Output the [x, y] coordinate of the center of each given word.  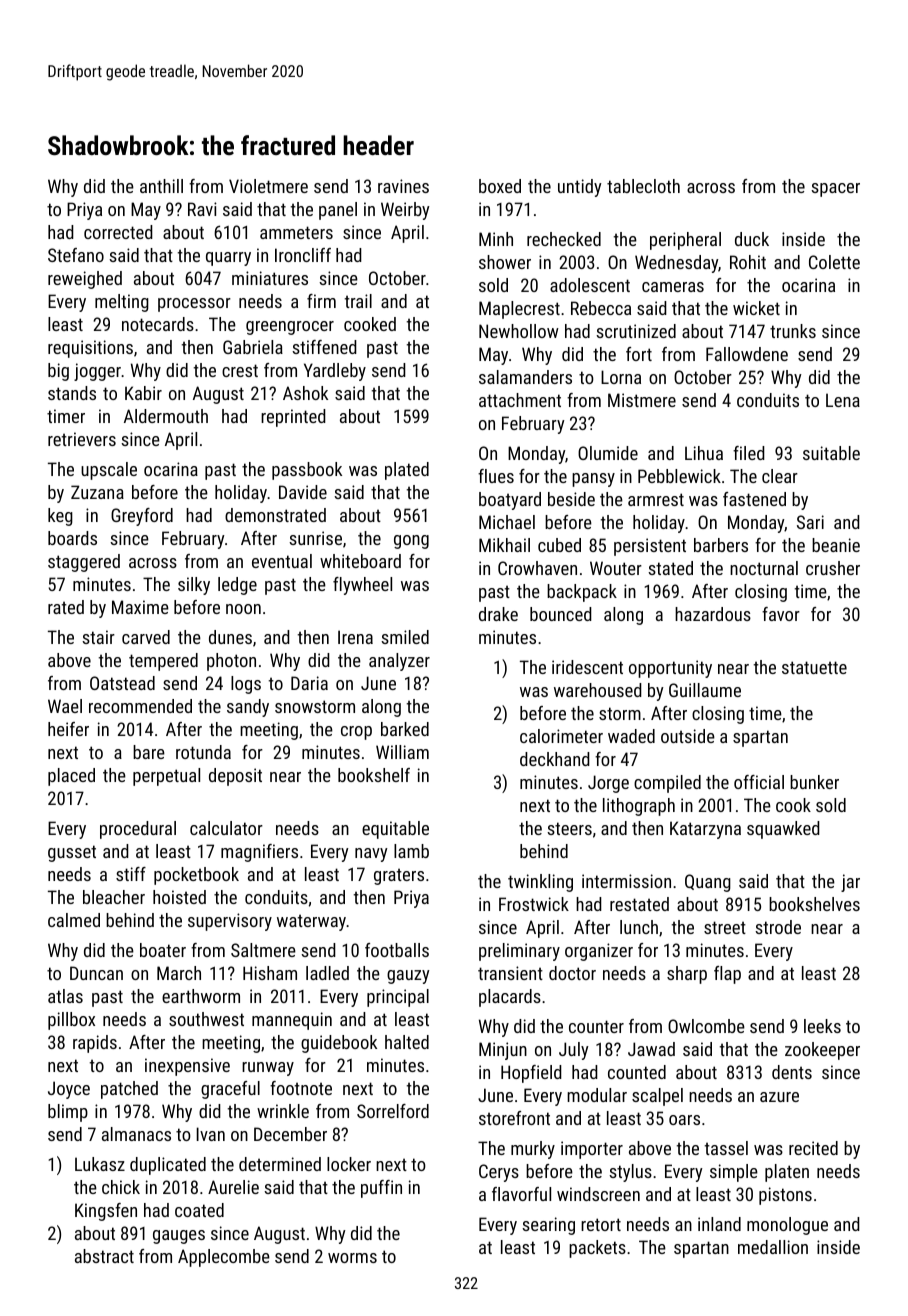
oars [684, 1120]
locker [349, 1164]
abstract [104, 1256]
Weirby [405, 211]
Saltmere [263, 950]
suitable [831, 453]
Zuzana [97, 492]
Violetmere [268, 186]
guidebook [339, 1044]
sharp [687, 975]
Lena [843, 400]
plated [407, 471]
